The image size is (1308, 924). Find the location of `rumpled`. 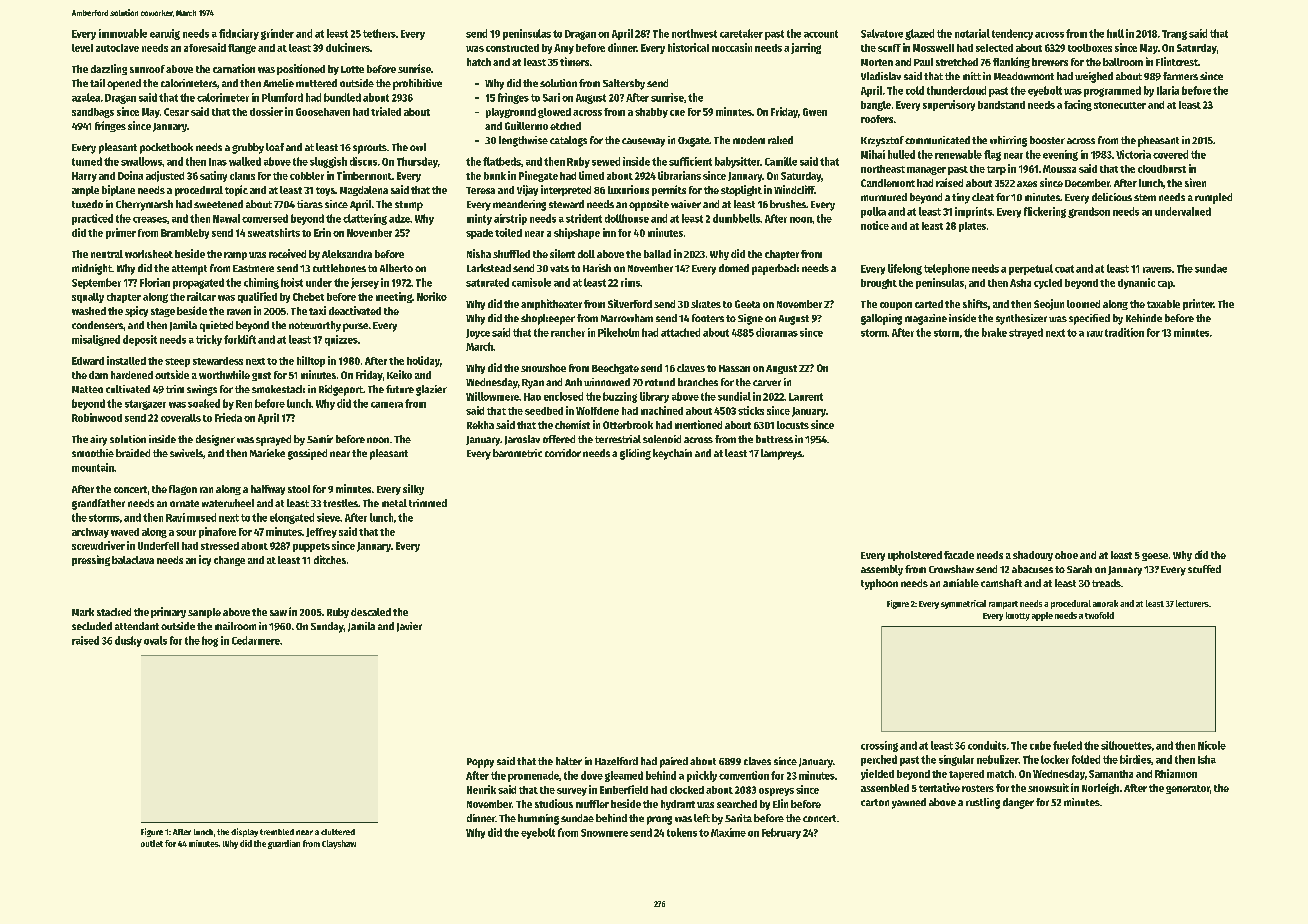

rumpled is located at coordinates (1213, 198).
